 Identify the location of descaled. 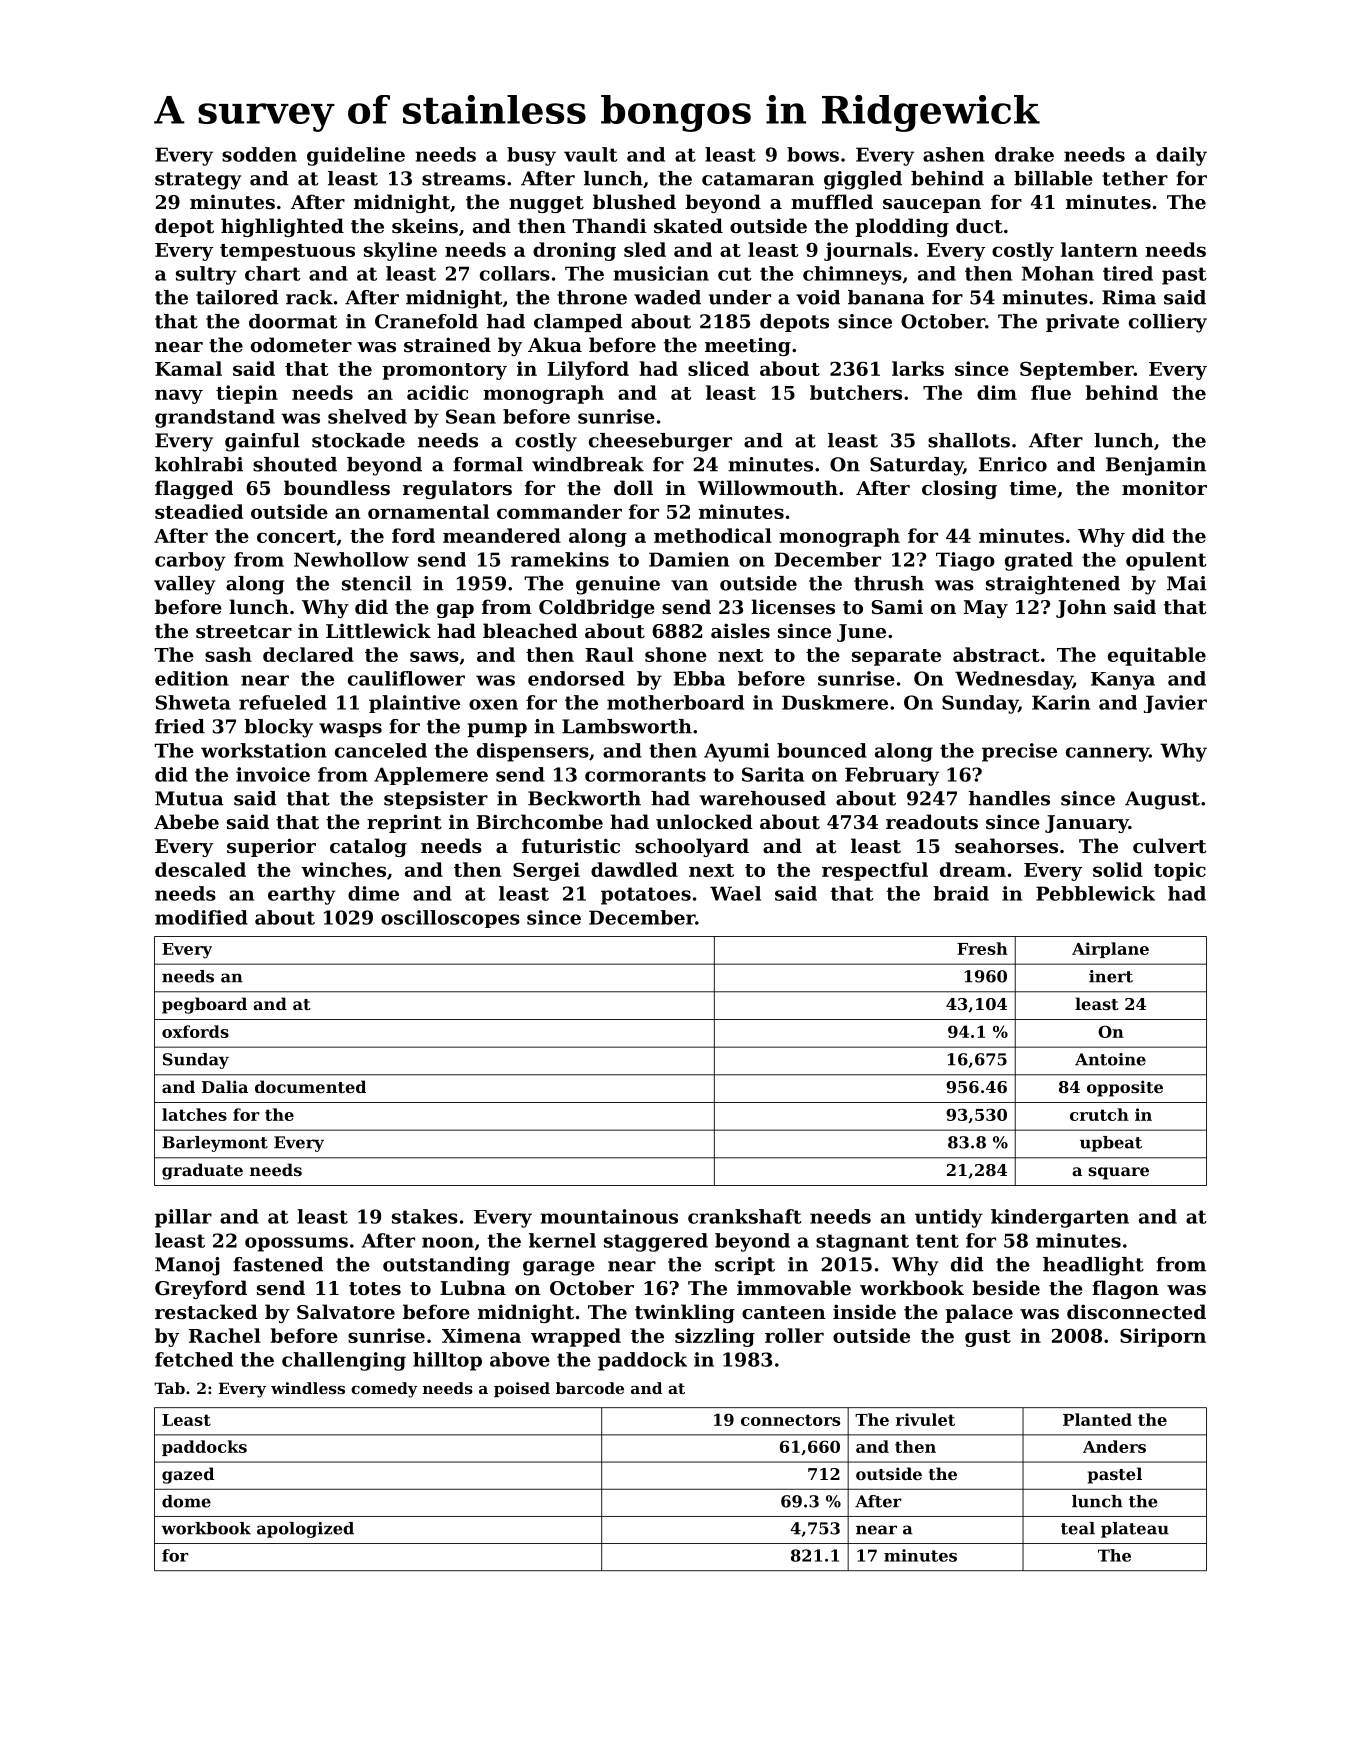
(200, 869).
